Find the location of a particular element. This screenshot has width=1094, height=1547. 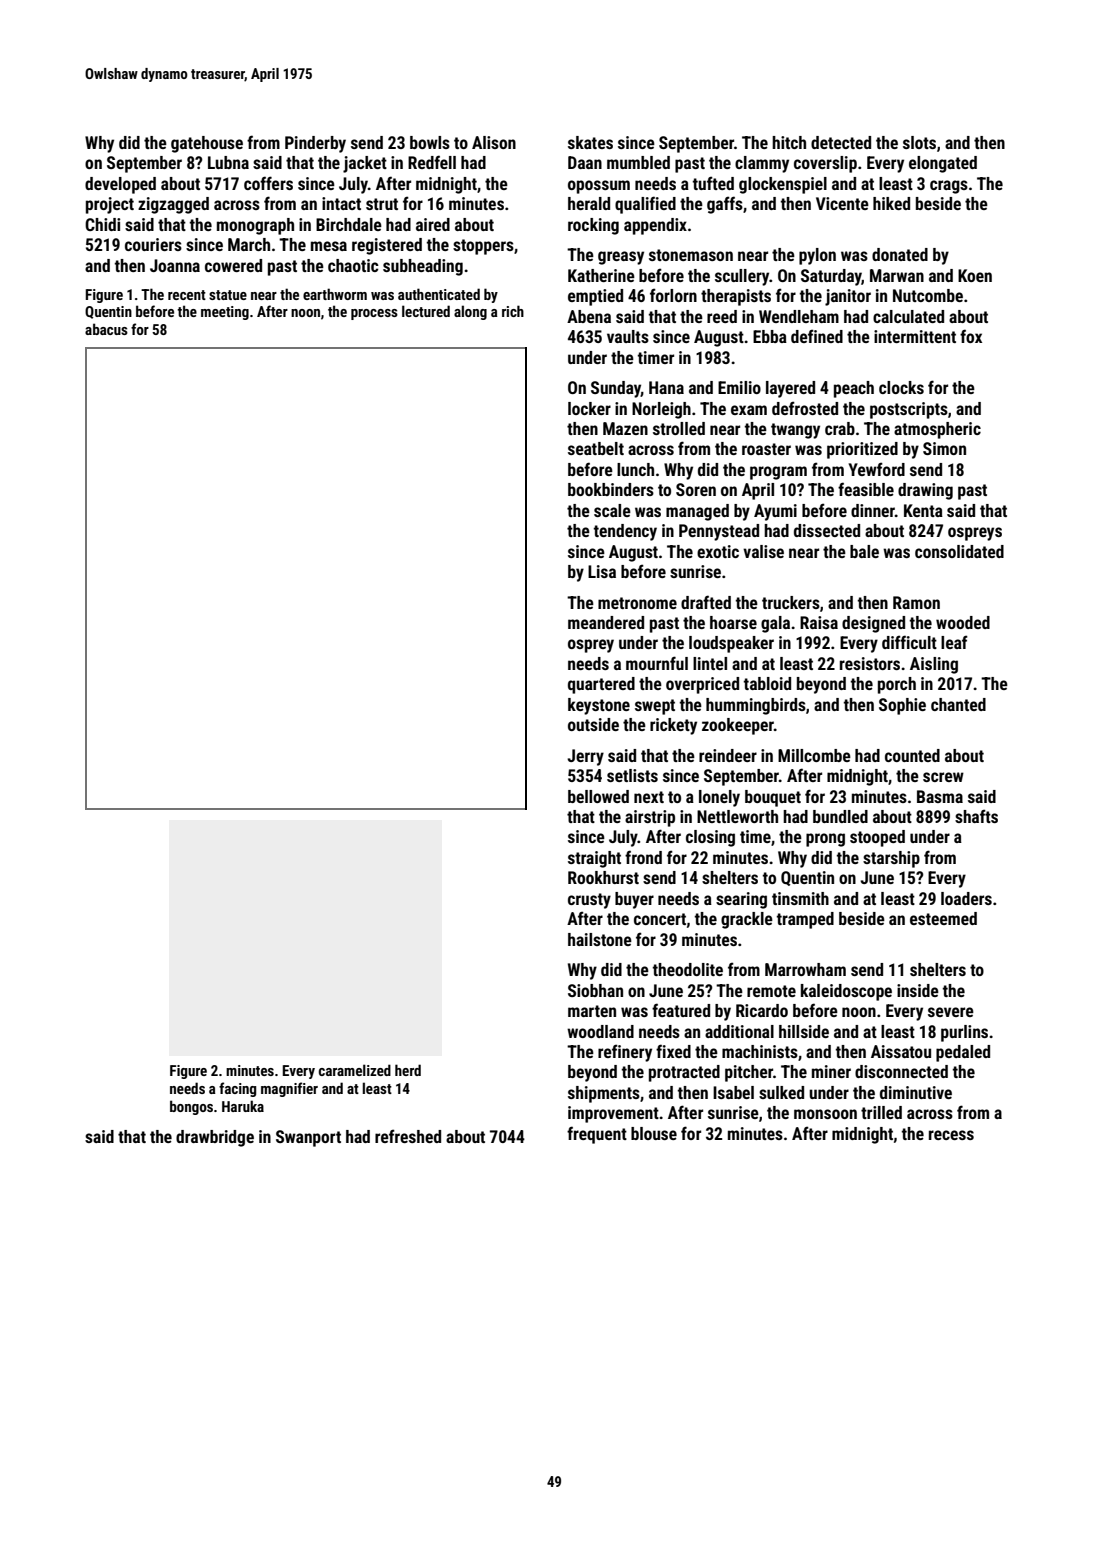

Koen is located at coordinates (975, 275).
